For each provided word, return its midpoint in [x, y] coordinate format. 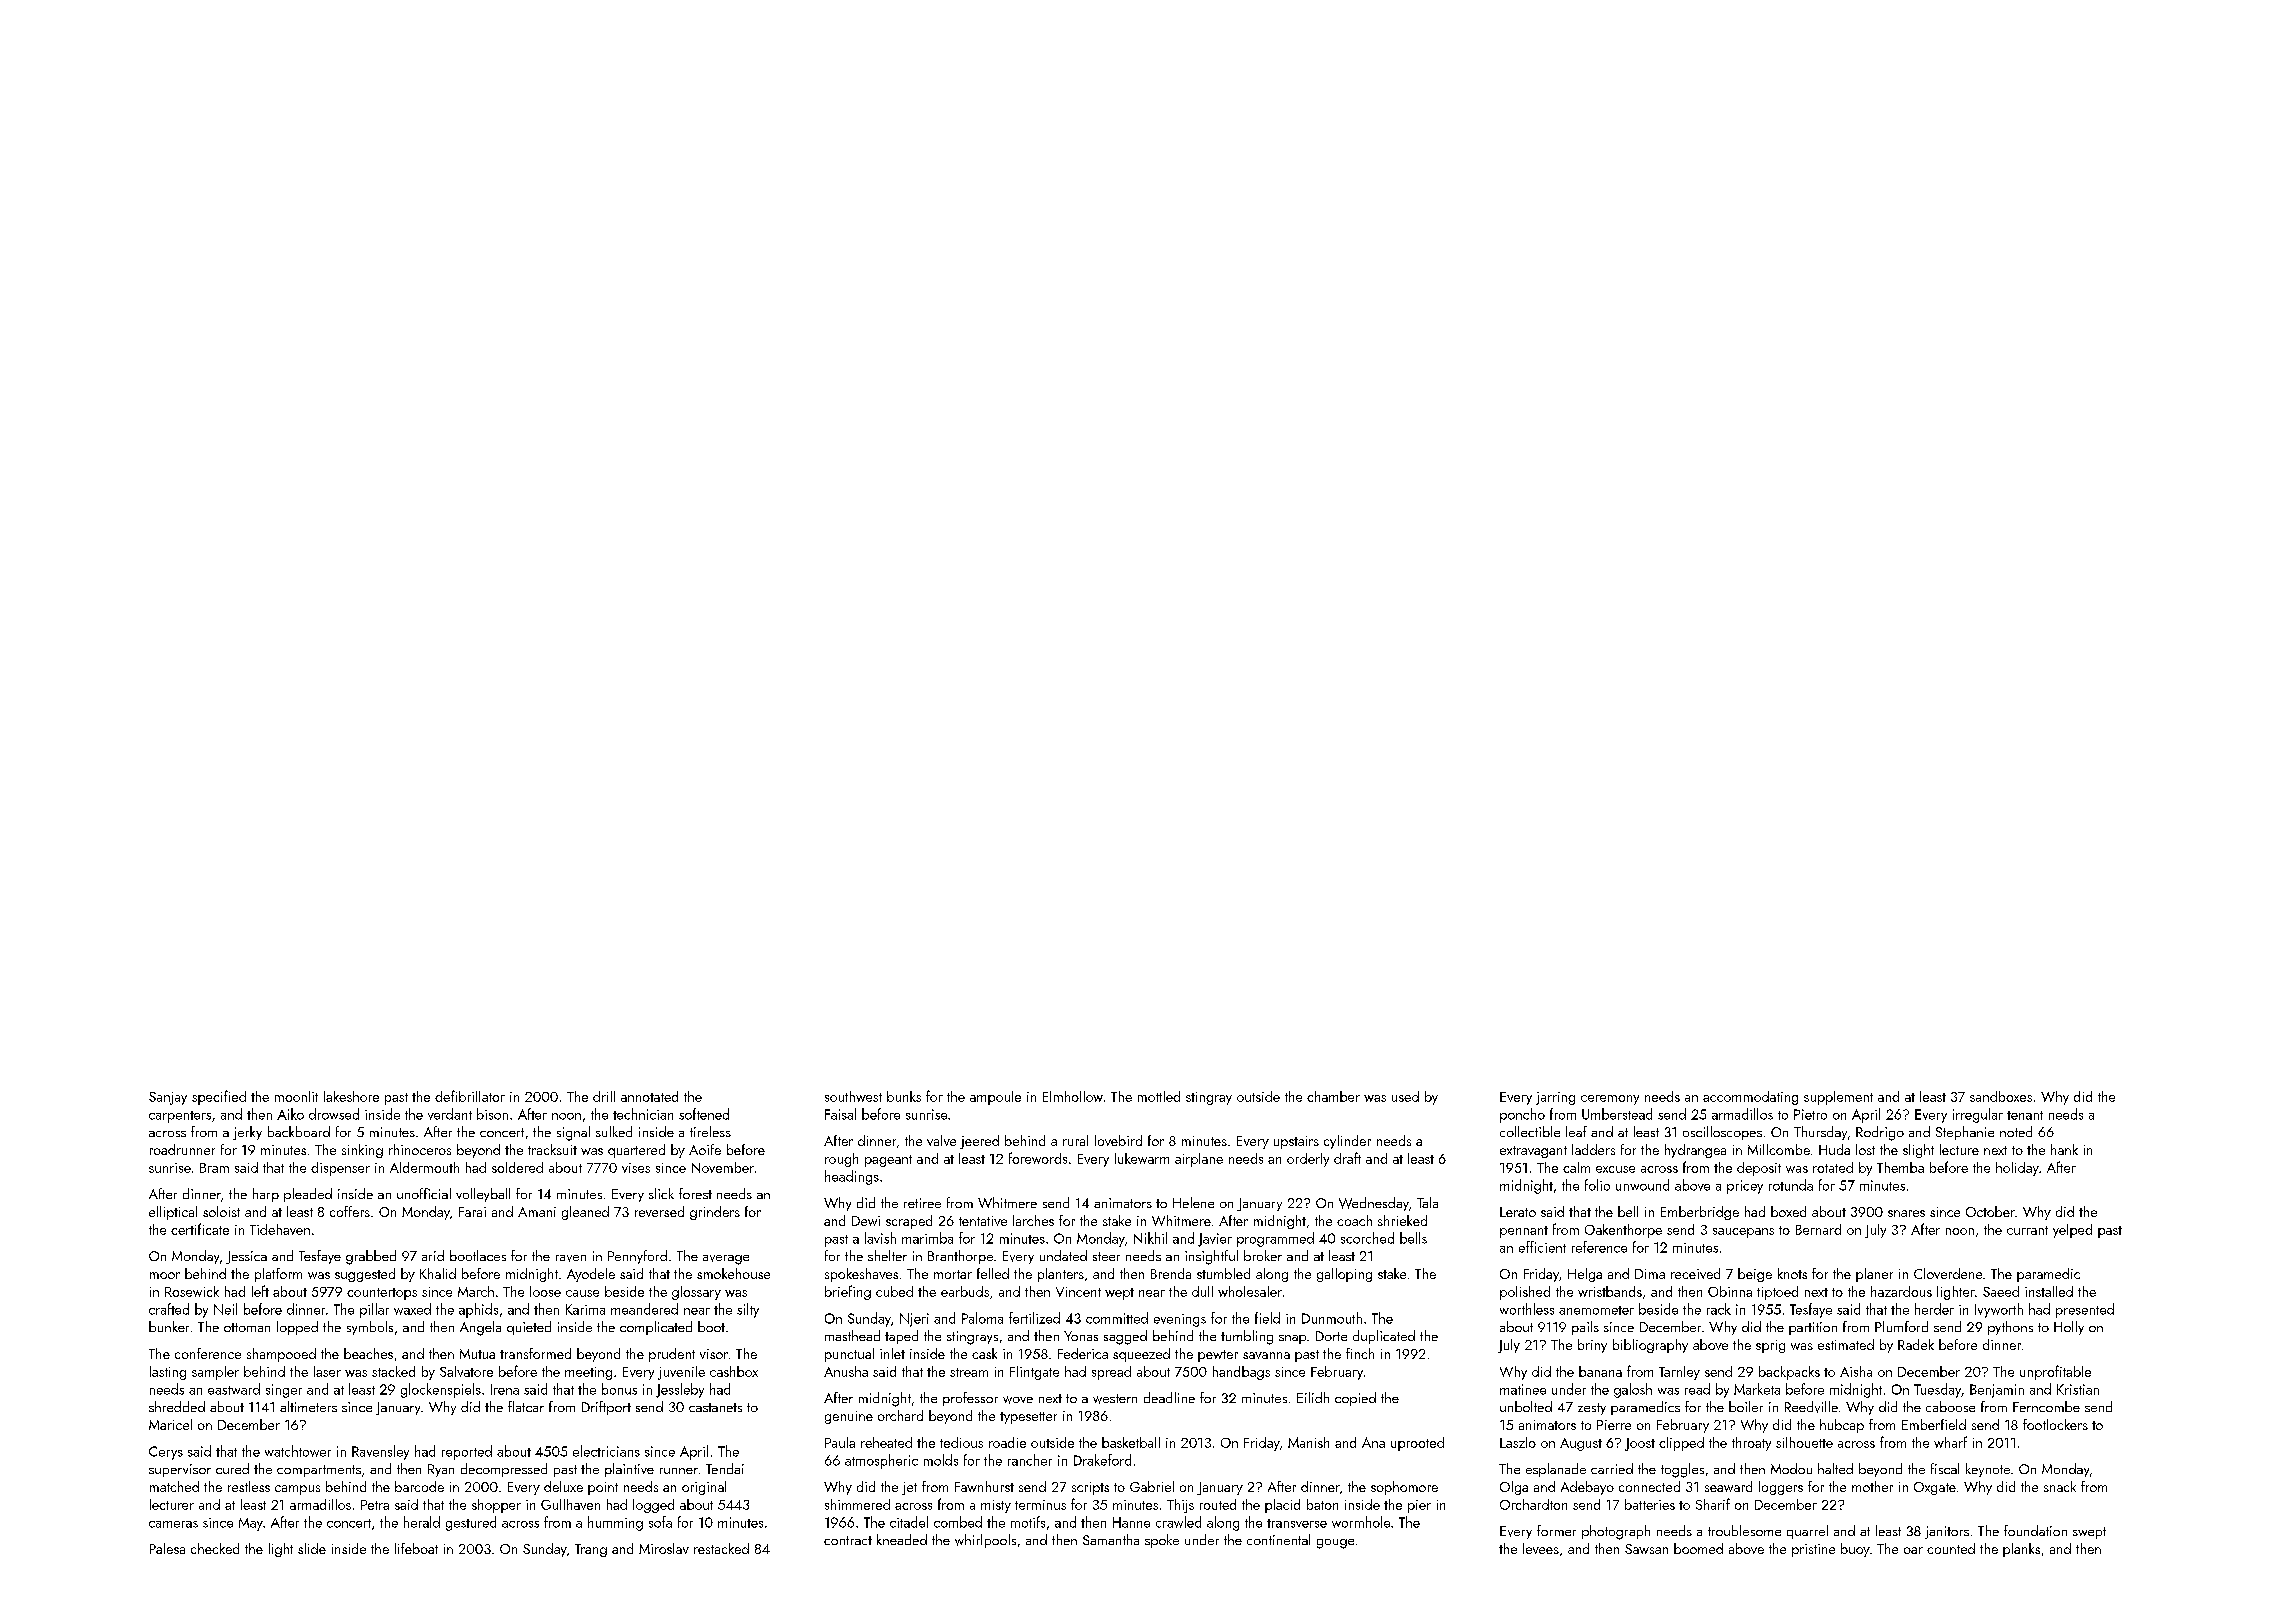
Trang [591, 1550]
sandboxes [2001, 1096]
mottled [1159, 1096]
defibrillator [470, 1096]
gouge [1335, 1544]
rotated [1833, 1167]
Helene [1193, 1202]
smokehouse [733, 1273]
